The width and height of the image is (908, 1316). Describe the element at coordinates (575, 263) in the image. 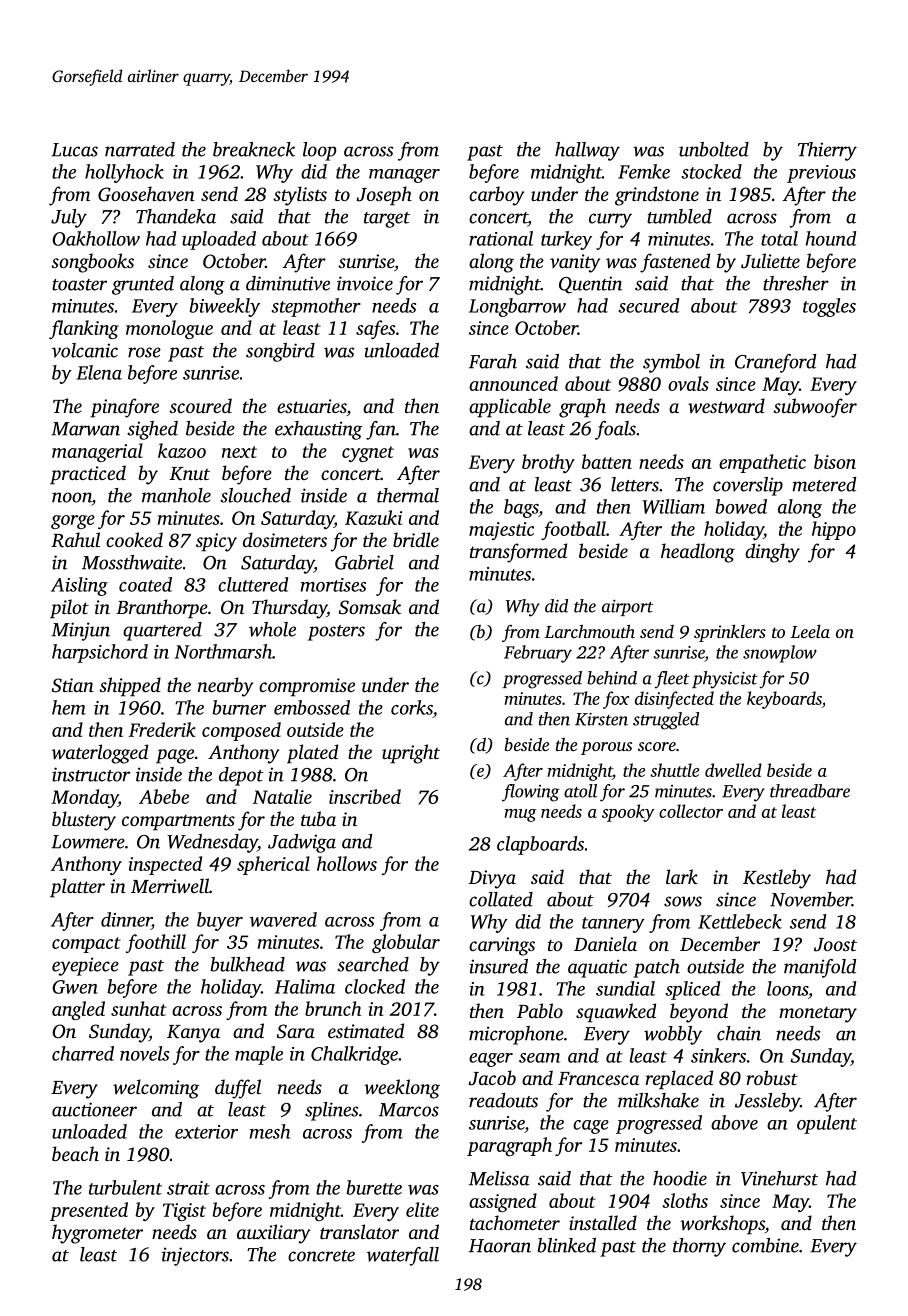

I see `vanity` at that location.
